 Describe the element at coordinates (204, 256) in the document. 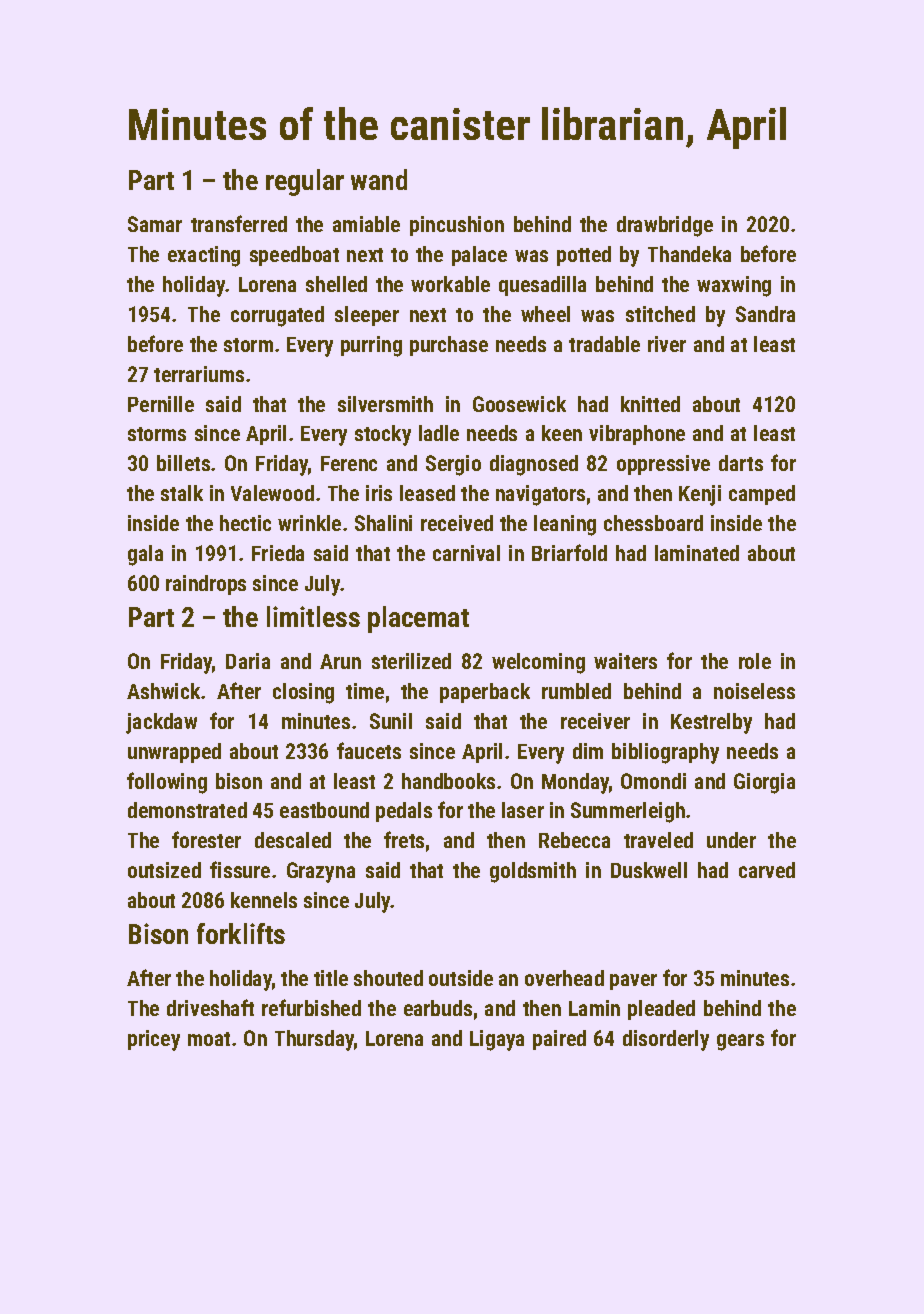

I see `exacting` at that location.
